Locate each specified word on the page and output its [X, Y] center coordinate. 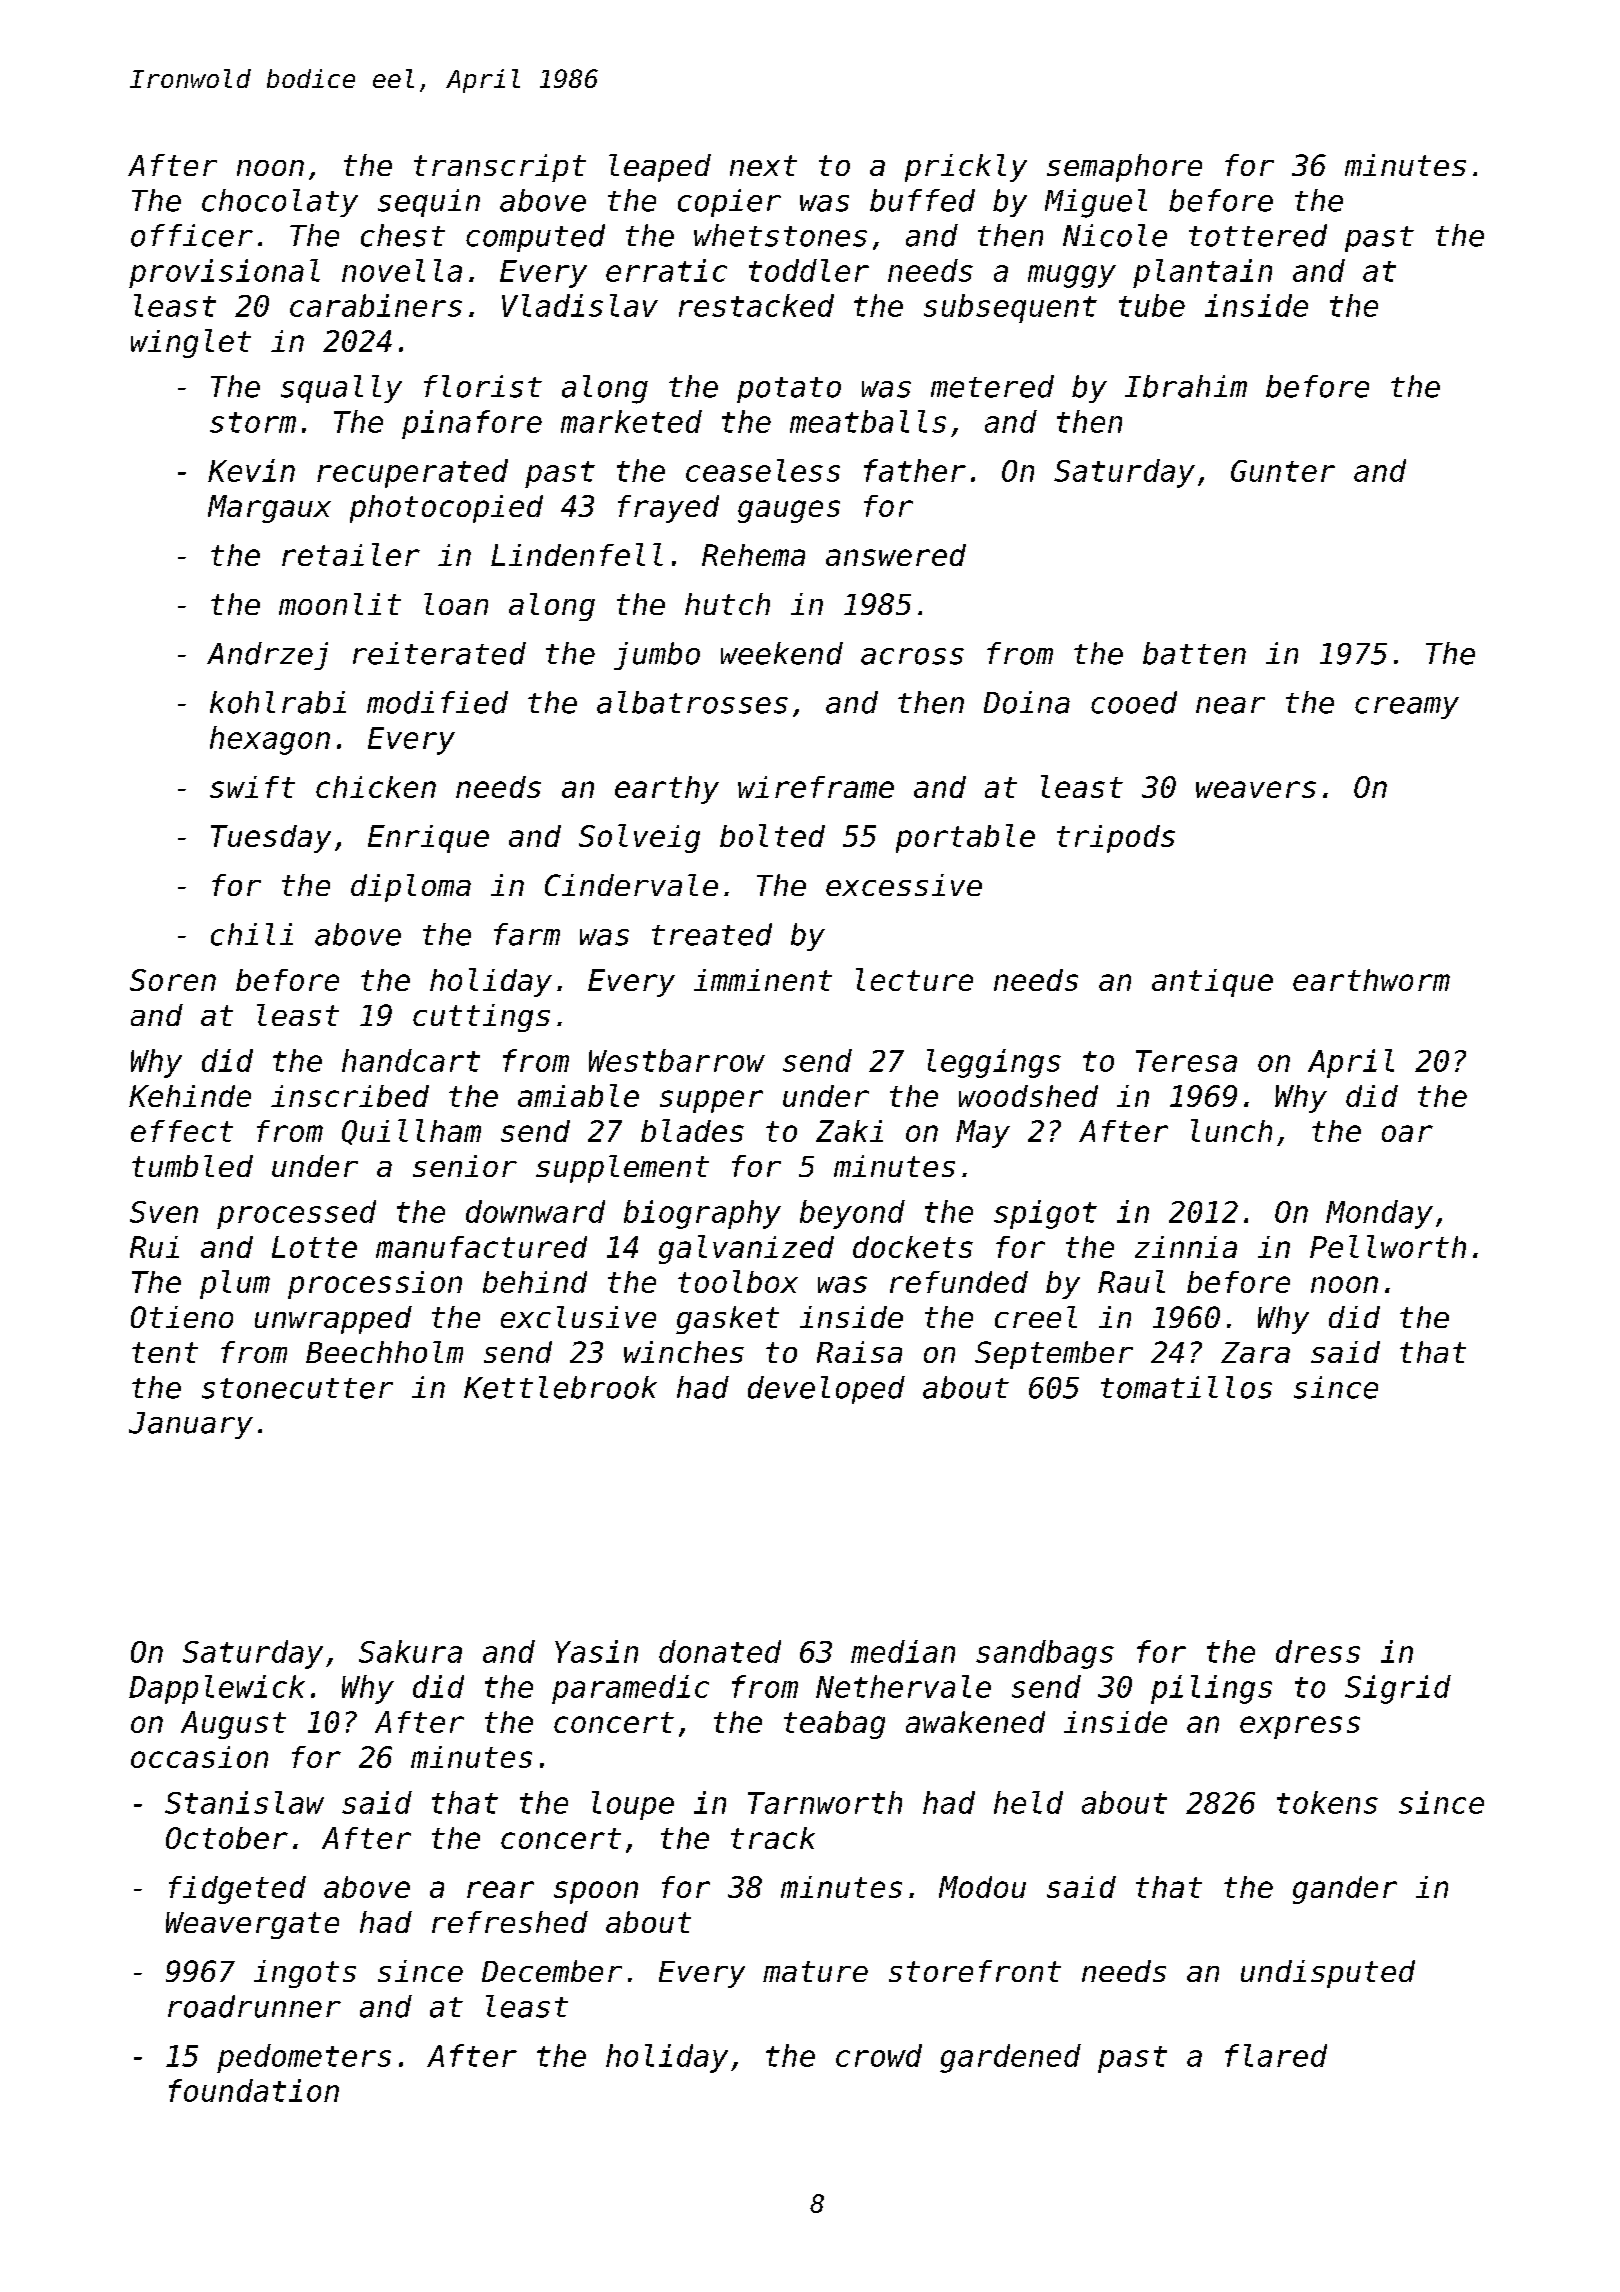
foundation [254, 2090]
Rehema [753, 555]
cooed [1134, 702]
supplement [622, 1169]
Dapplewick [217, 1689]
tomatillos [1186, 1387]
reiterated [439, 653]
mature [815, 1971]
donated [720, 1651]
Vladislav [580, 305]
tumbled [192, 1166]
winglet [191, 343]
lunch [1231, 1130]
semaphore [1124, 168]
